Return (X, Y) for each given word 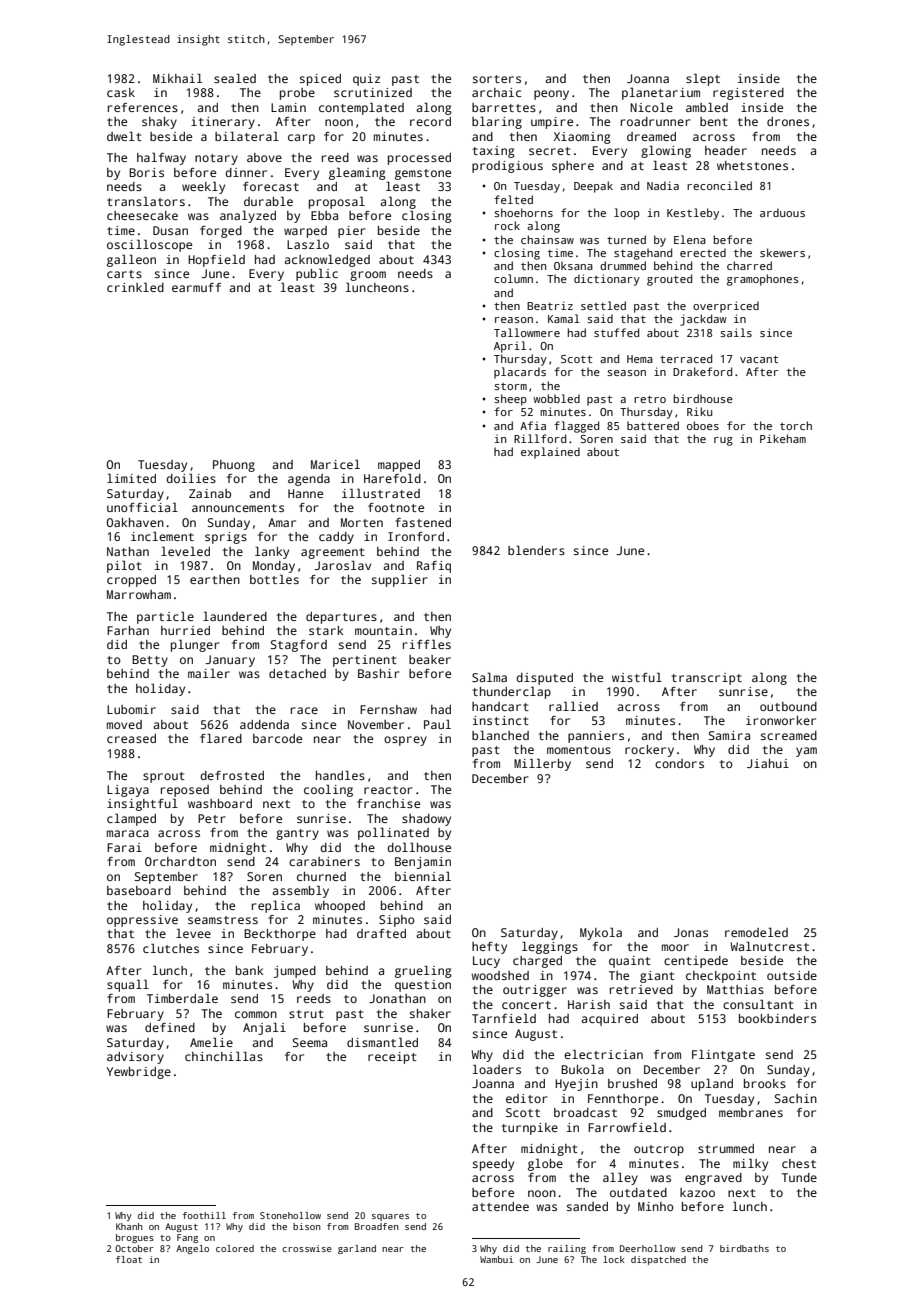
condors (679, 763)
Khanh (129, 1226)
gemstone (423, 174)
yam (806, 752)
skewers (782, 252)
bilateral (247, 136)
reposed (185, 791)
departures (341, 618)
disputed (544, 679)
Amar (282, 522)
